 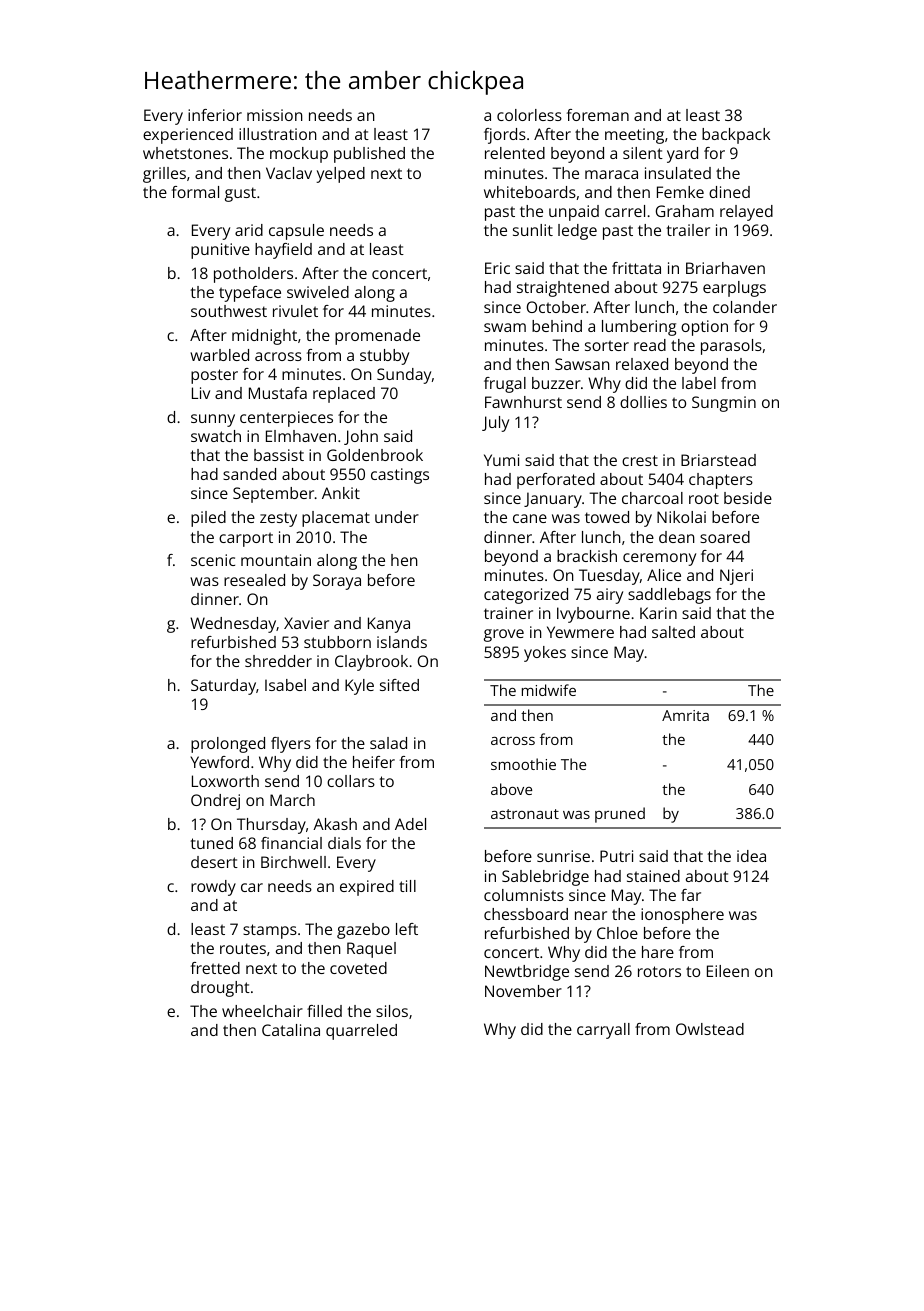 I want to click on Sunday, so click(x=404, y=376).
